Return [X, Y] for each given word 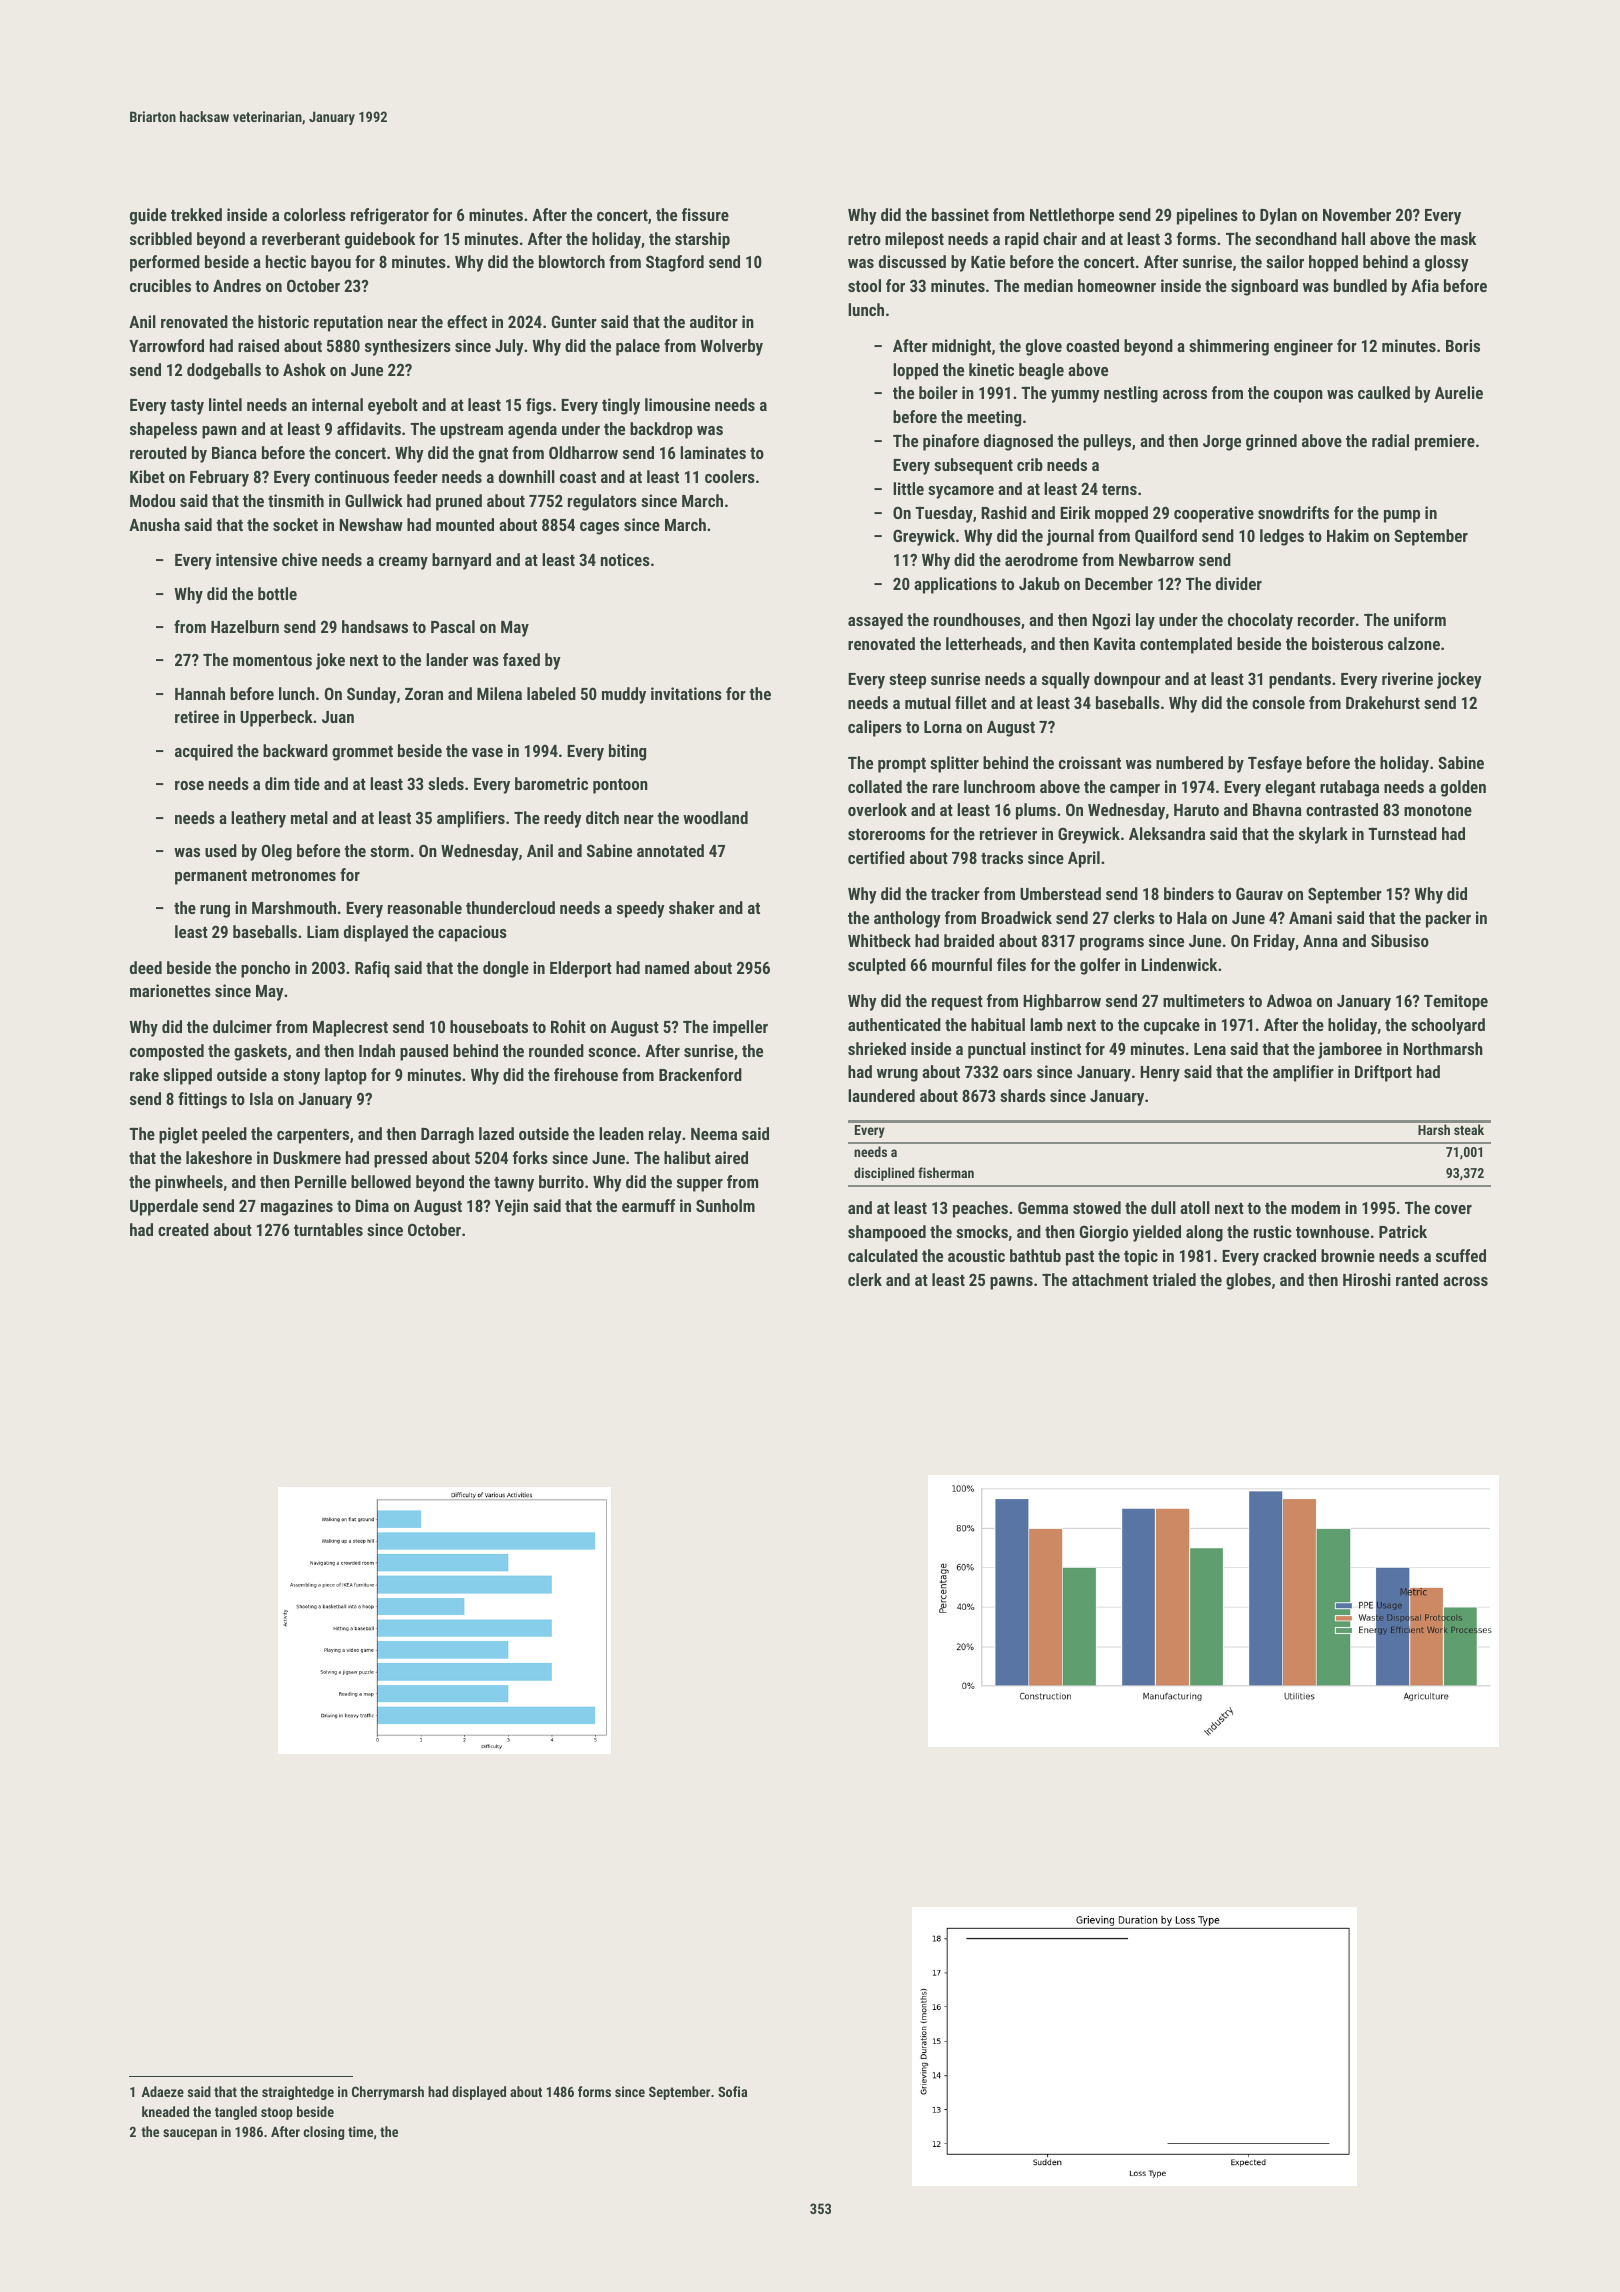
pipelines [1207, 216]
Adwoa [1289, 1000]
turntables [328, 1229]
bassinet [960, 214]
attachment [1110, 1279]
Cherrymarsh [388, 2093]
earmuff [648, 1205]
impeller [740, 1028]
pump [1402, 516]
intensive [246, 559]
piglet [178, 1135]
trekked [196, 214]
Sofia [732, 2091]
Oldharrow [583, 452]
